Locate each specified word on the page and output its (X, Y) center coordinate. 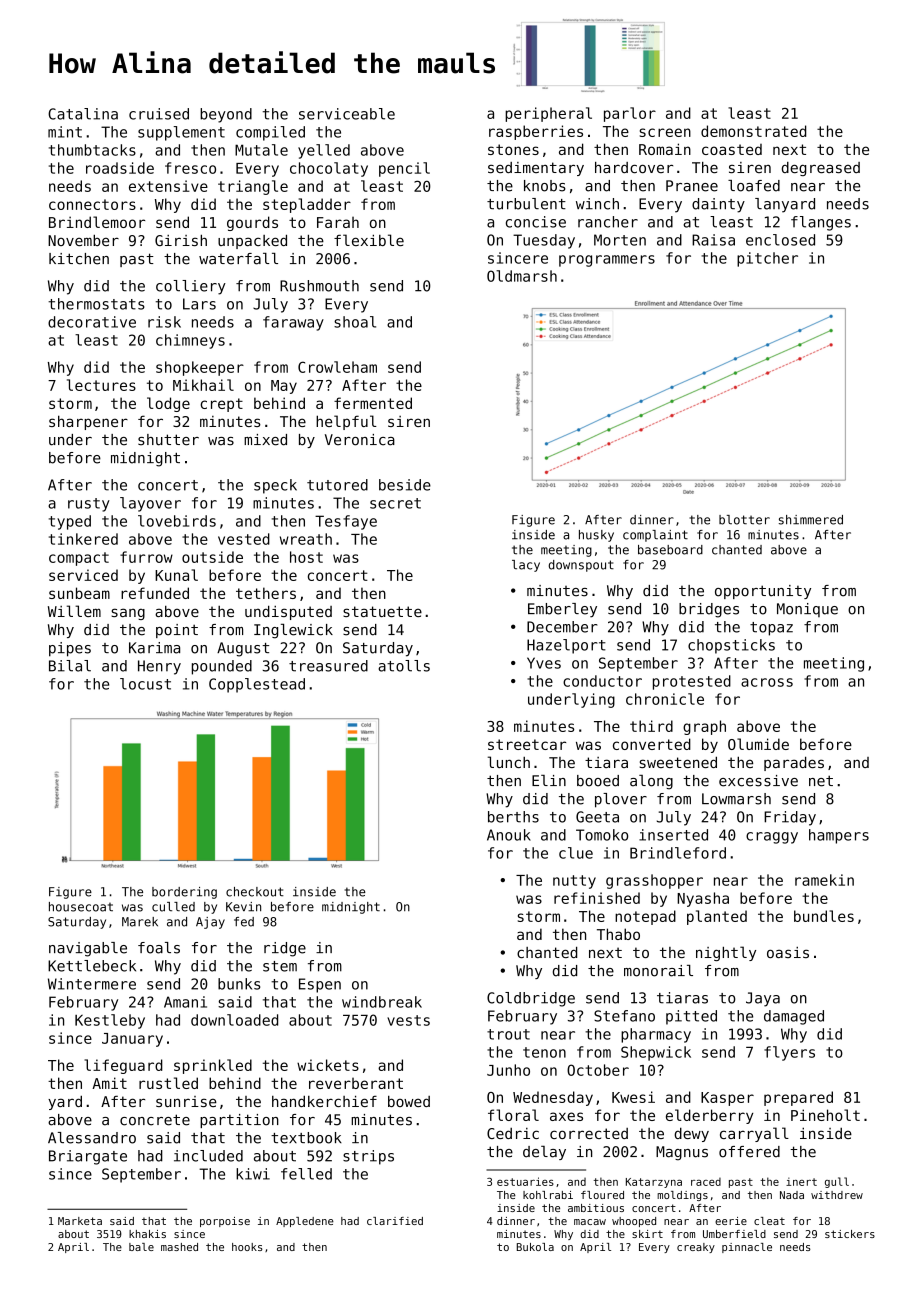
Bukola (535, 1247)
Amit (109, 1083)
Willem (74, 611)
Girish (181, 240)
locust (145, 684)
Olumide (758, 744)
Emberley (562, 610)
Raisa (713, 240)
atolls (404, 666)
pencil (404, 169)
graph (704, 727)
